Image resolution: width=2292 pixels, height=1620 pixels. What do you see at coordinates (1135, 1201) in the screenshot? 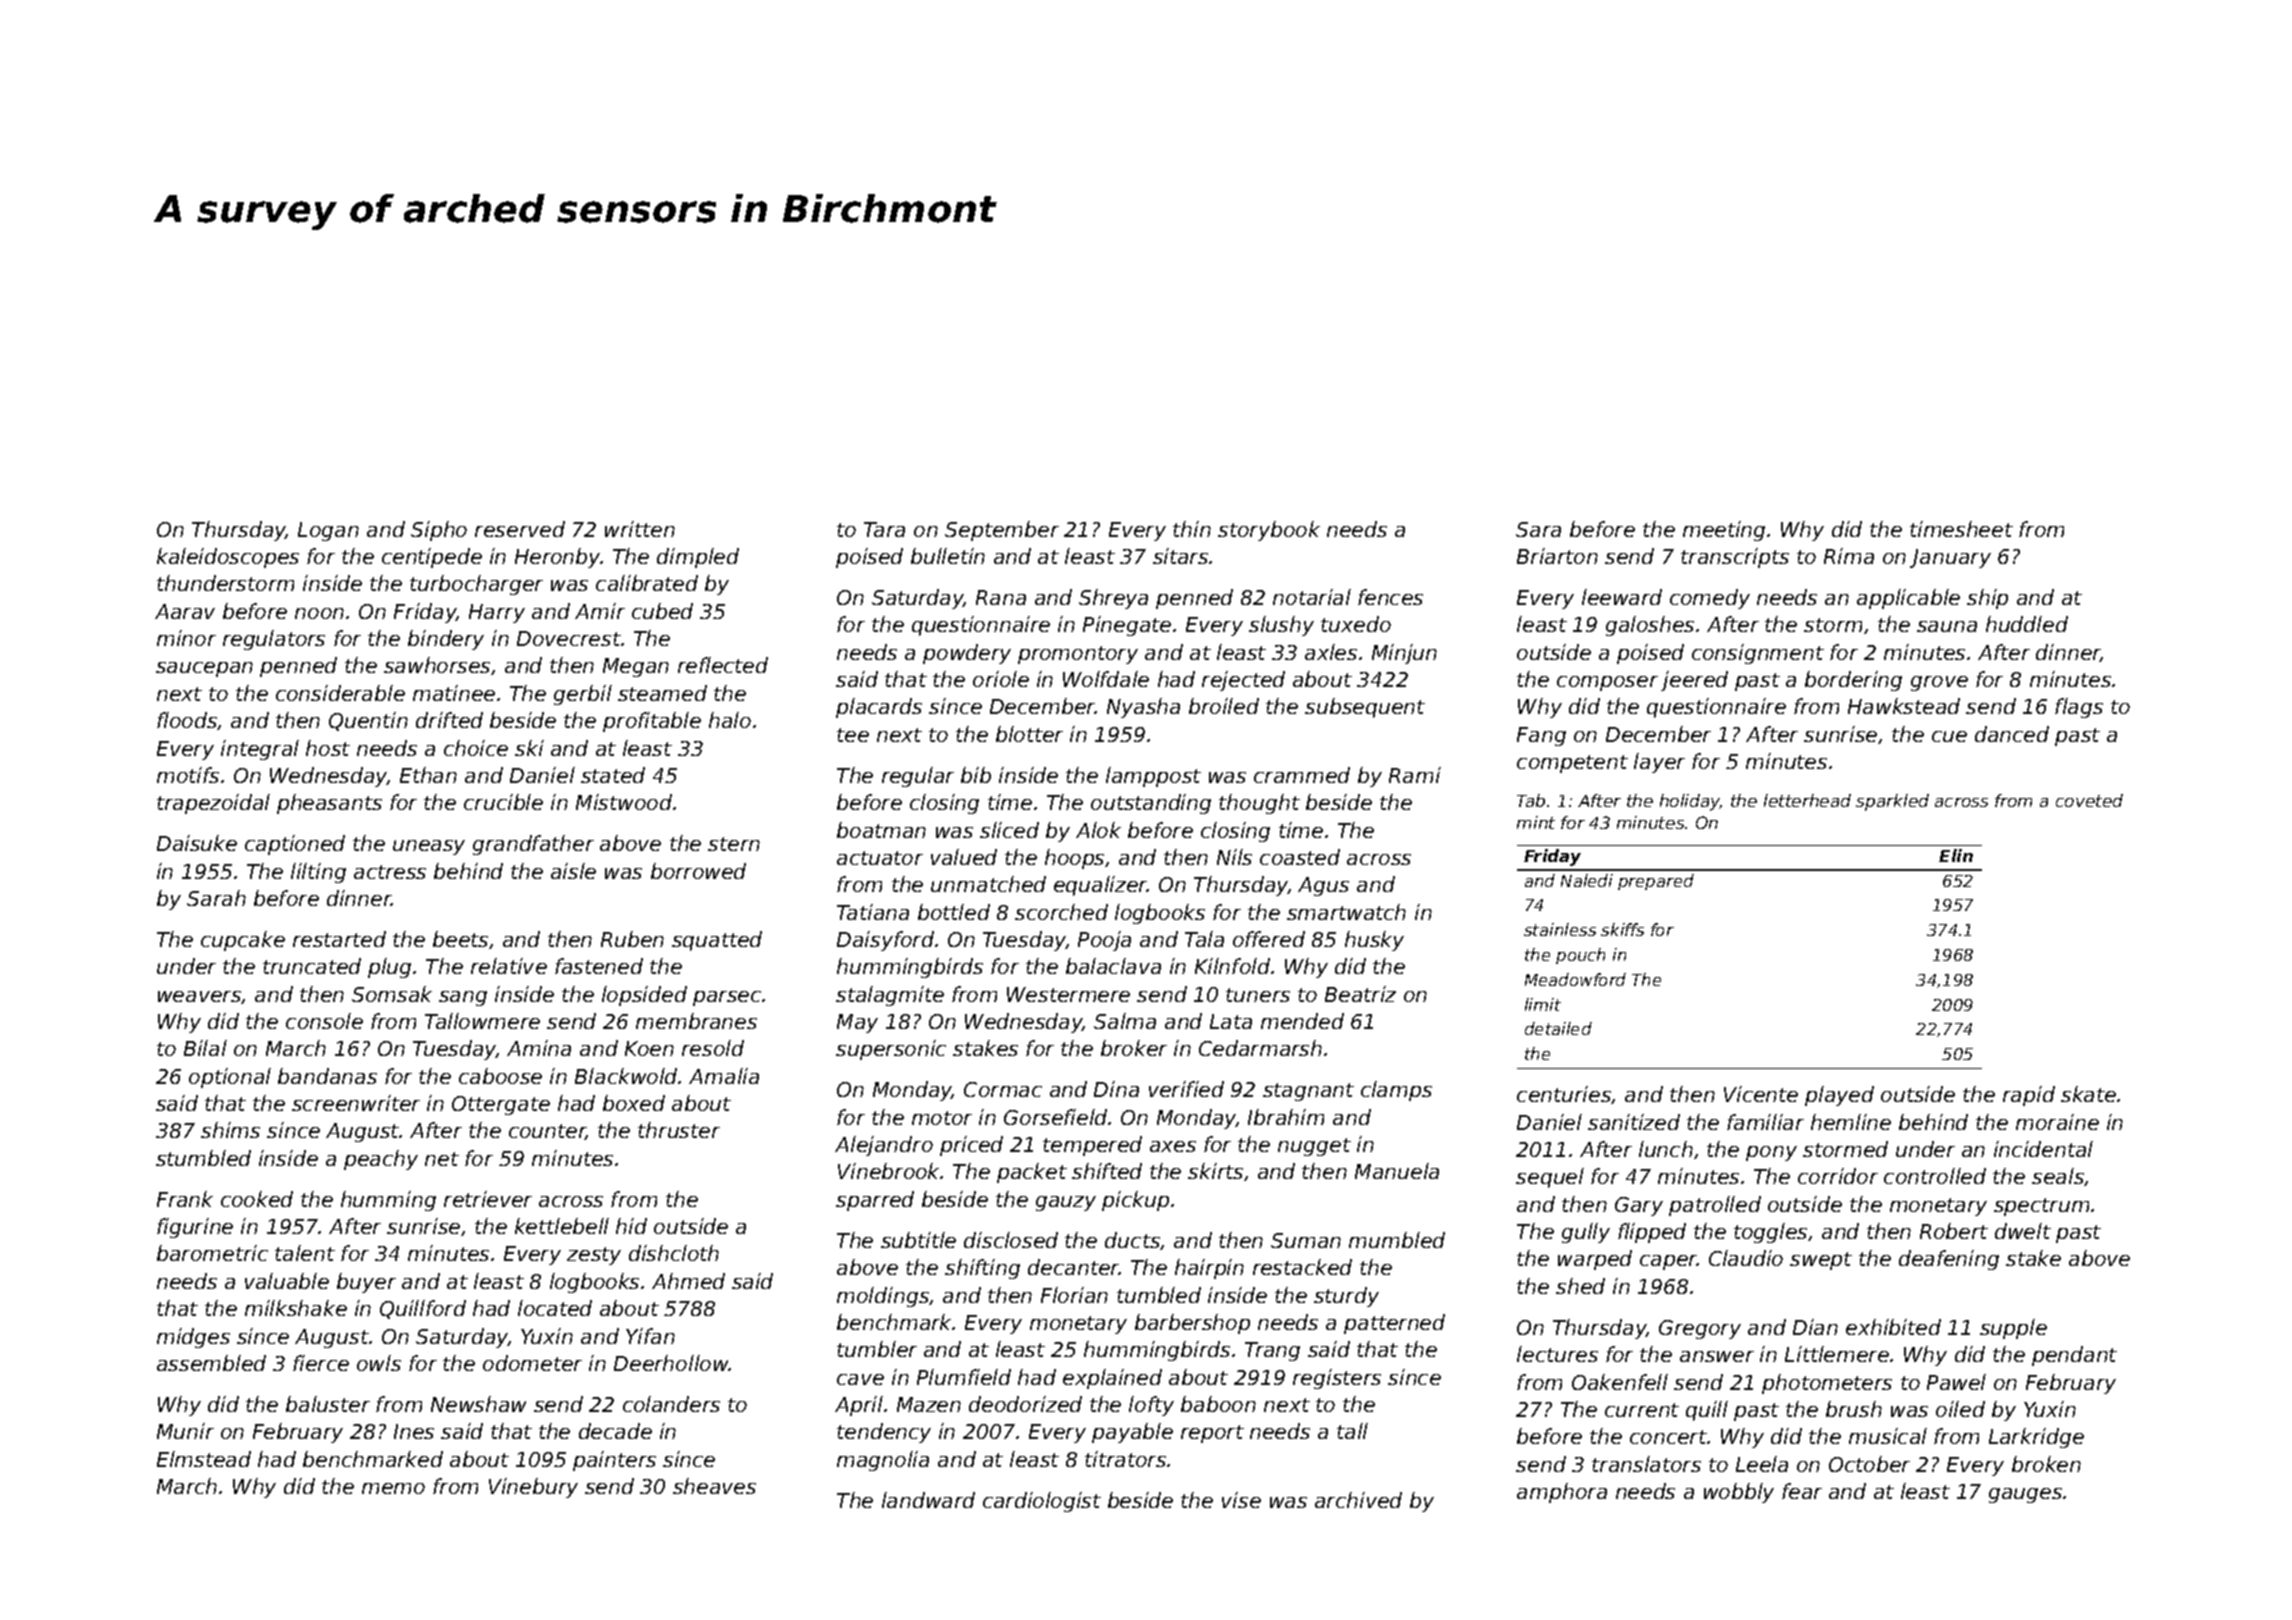
I see `pickup` at bounding box center [1135, 1201].
